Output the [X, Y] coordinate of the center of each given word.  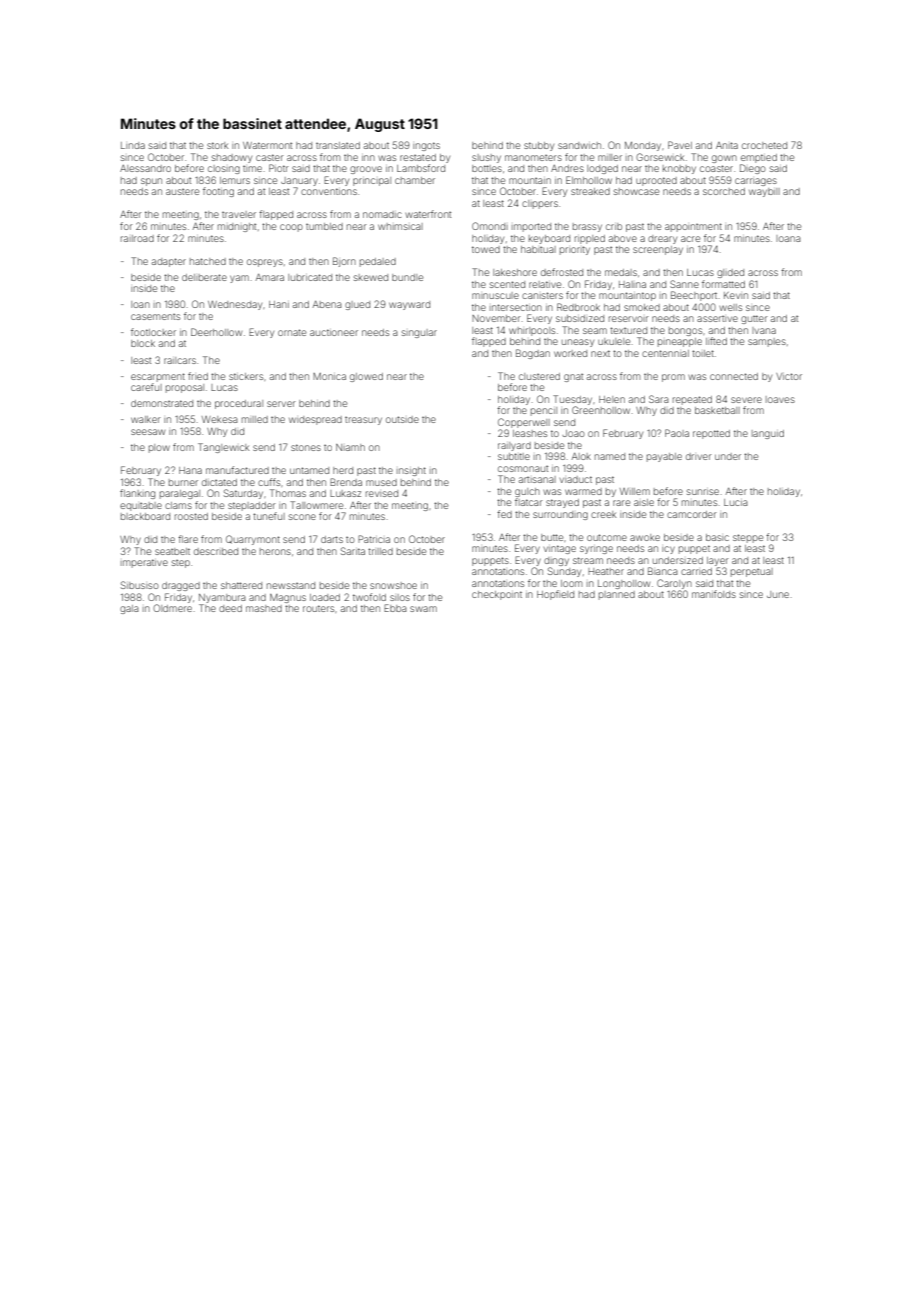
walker [146, 419]
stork [217, 145]
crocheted [764, 145]
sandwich [579, 145]
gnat [573, 378]
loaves [780, 399]
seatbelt [172, 551]
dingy [556, 561]
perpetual [752, 572]
